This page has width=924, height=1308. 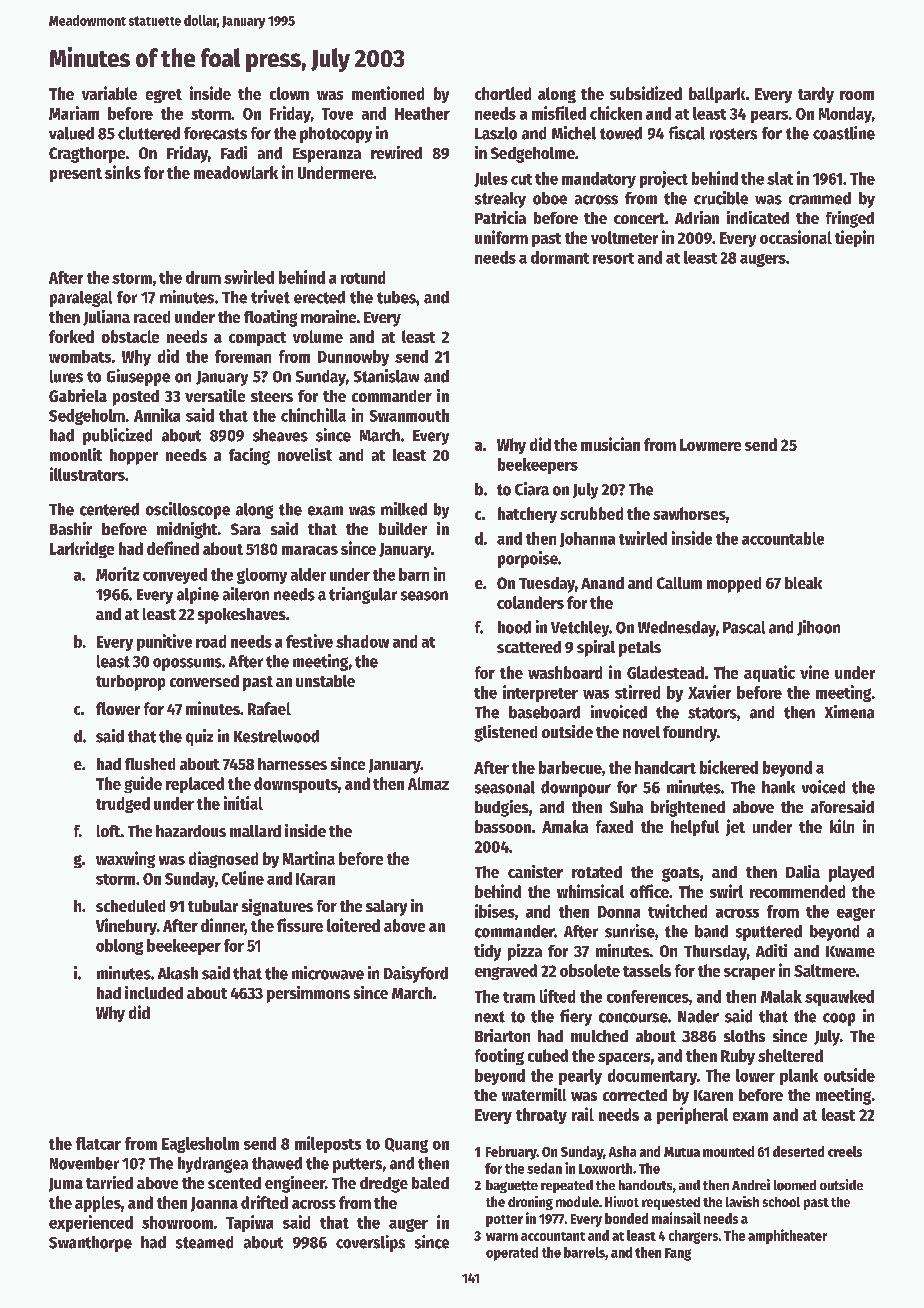 What do you see at coordinates (74, 113) in the page?
I see `Mariam` at bounding box center [74, 113].
